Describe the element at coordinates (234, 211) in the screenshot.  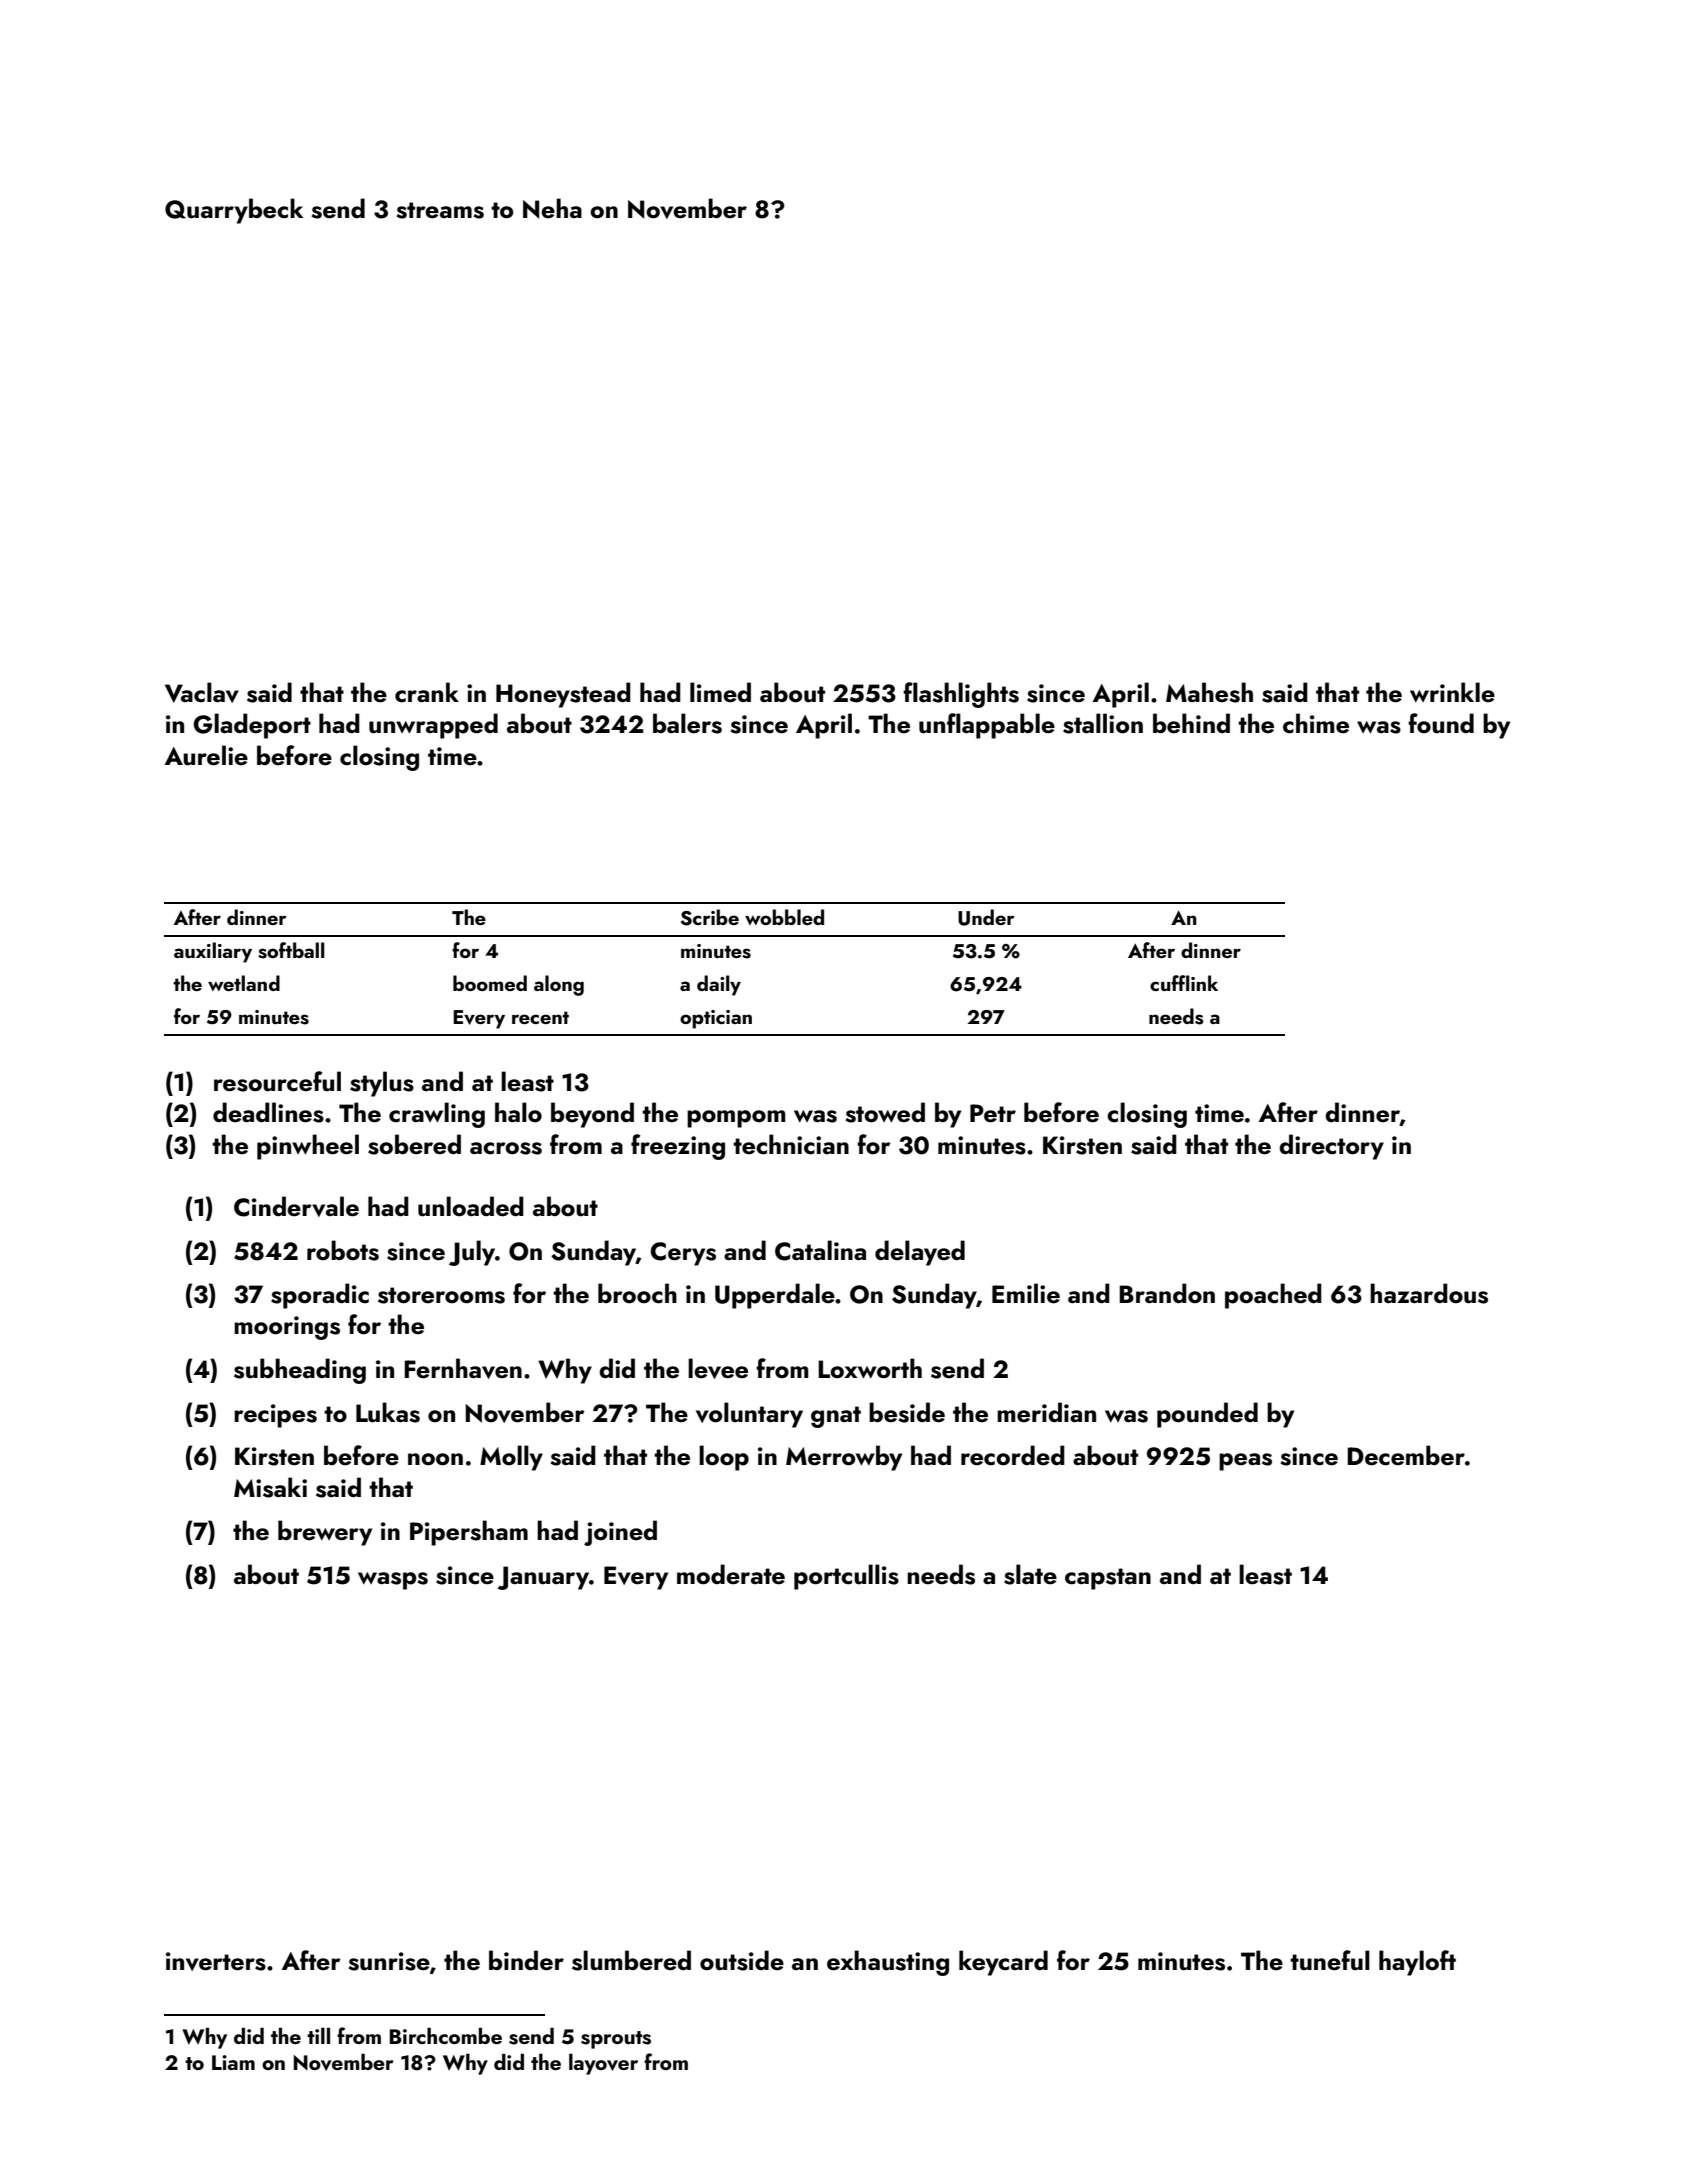
I see `Quarrybeck` at that location.
